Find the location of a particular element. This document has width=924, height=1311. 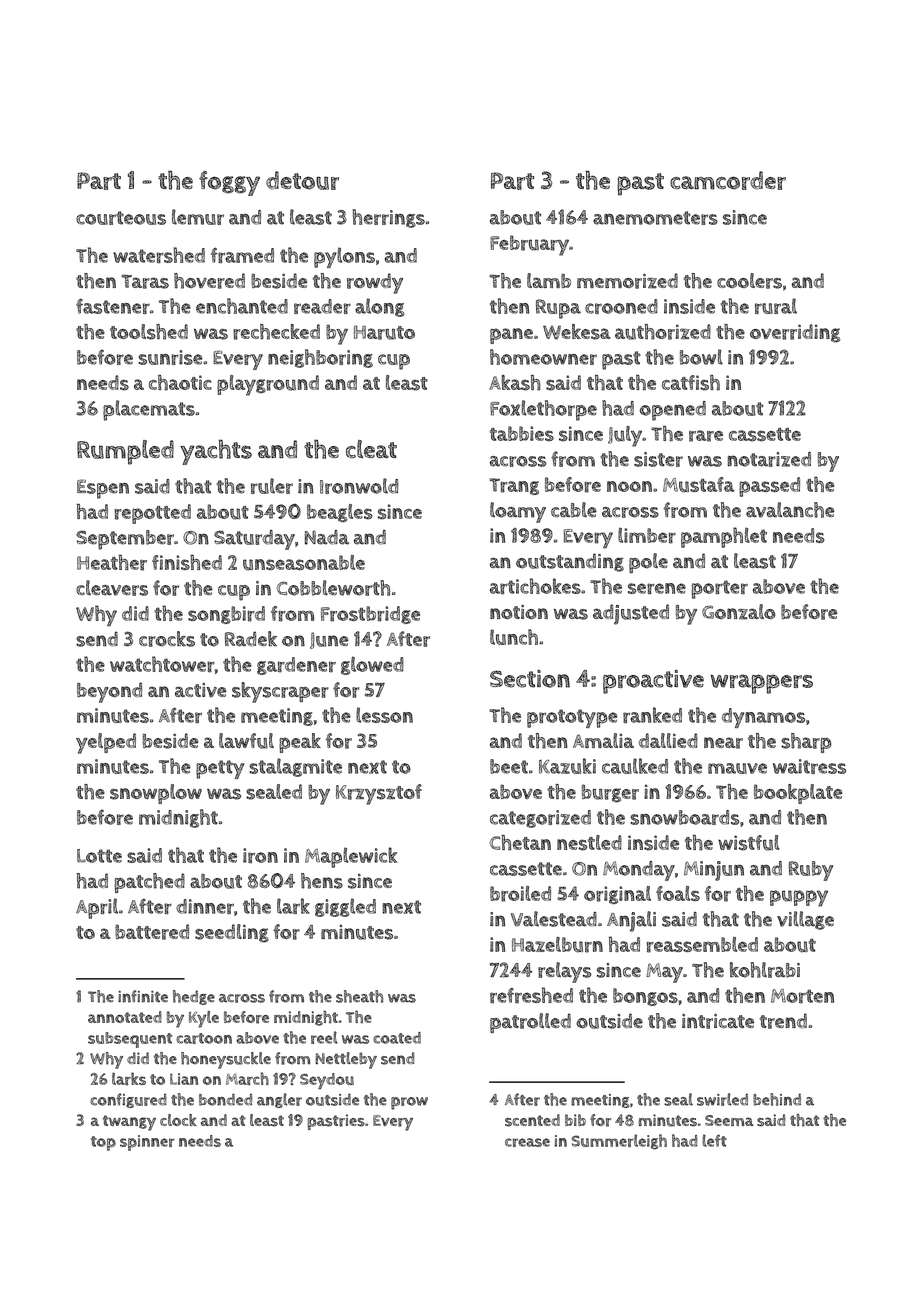

subsequent is located at coordinates (130, 1040).
